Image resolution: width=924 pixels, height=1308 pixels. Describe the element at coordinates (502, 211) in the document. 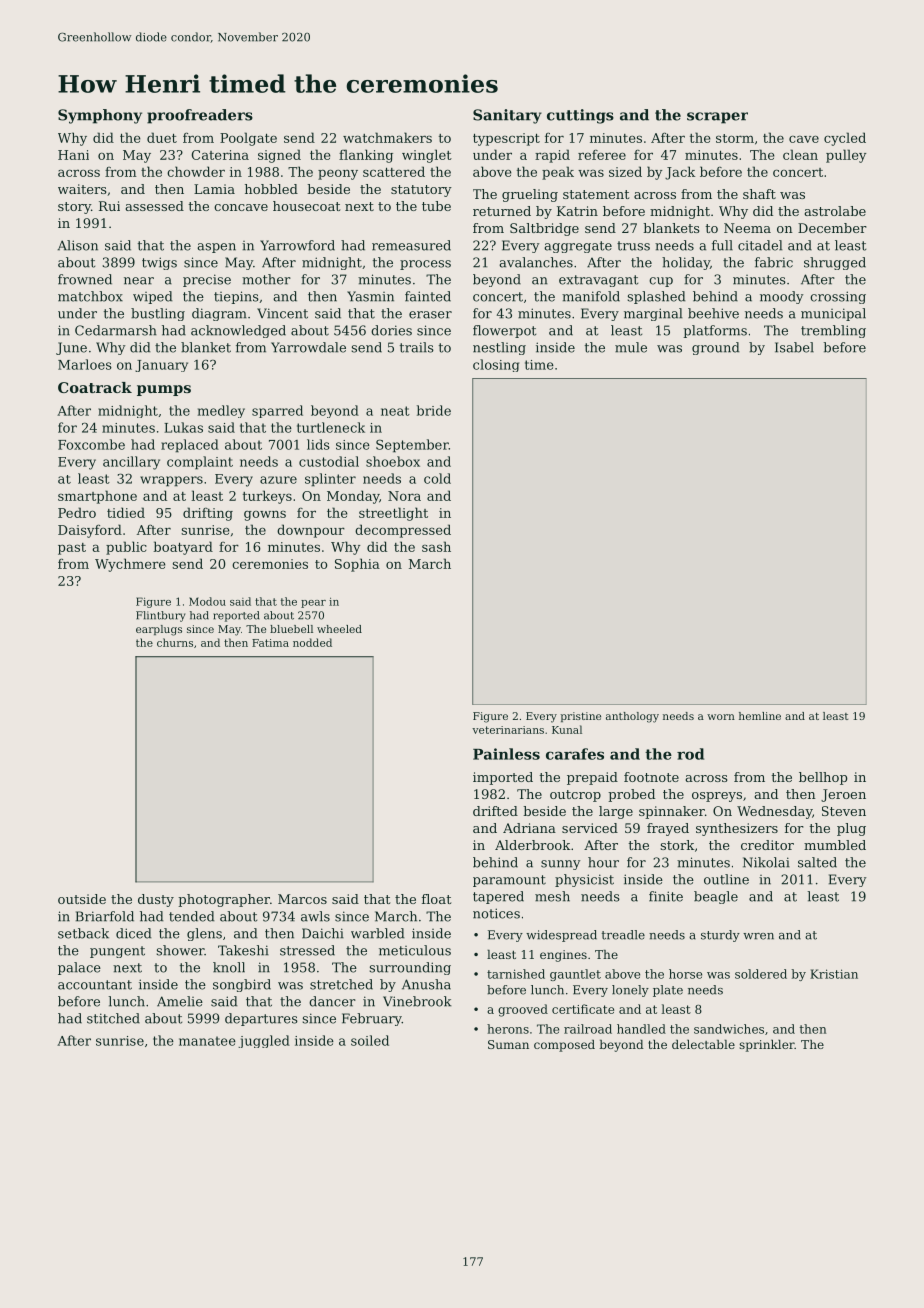

I see `returned` at that location.
